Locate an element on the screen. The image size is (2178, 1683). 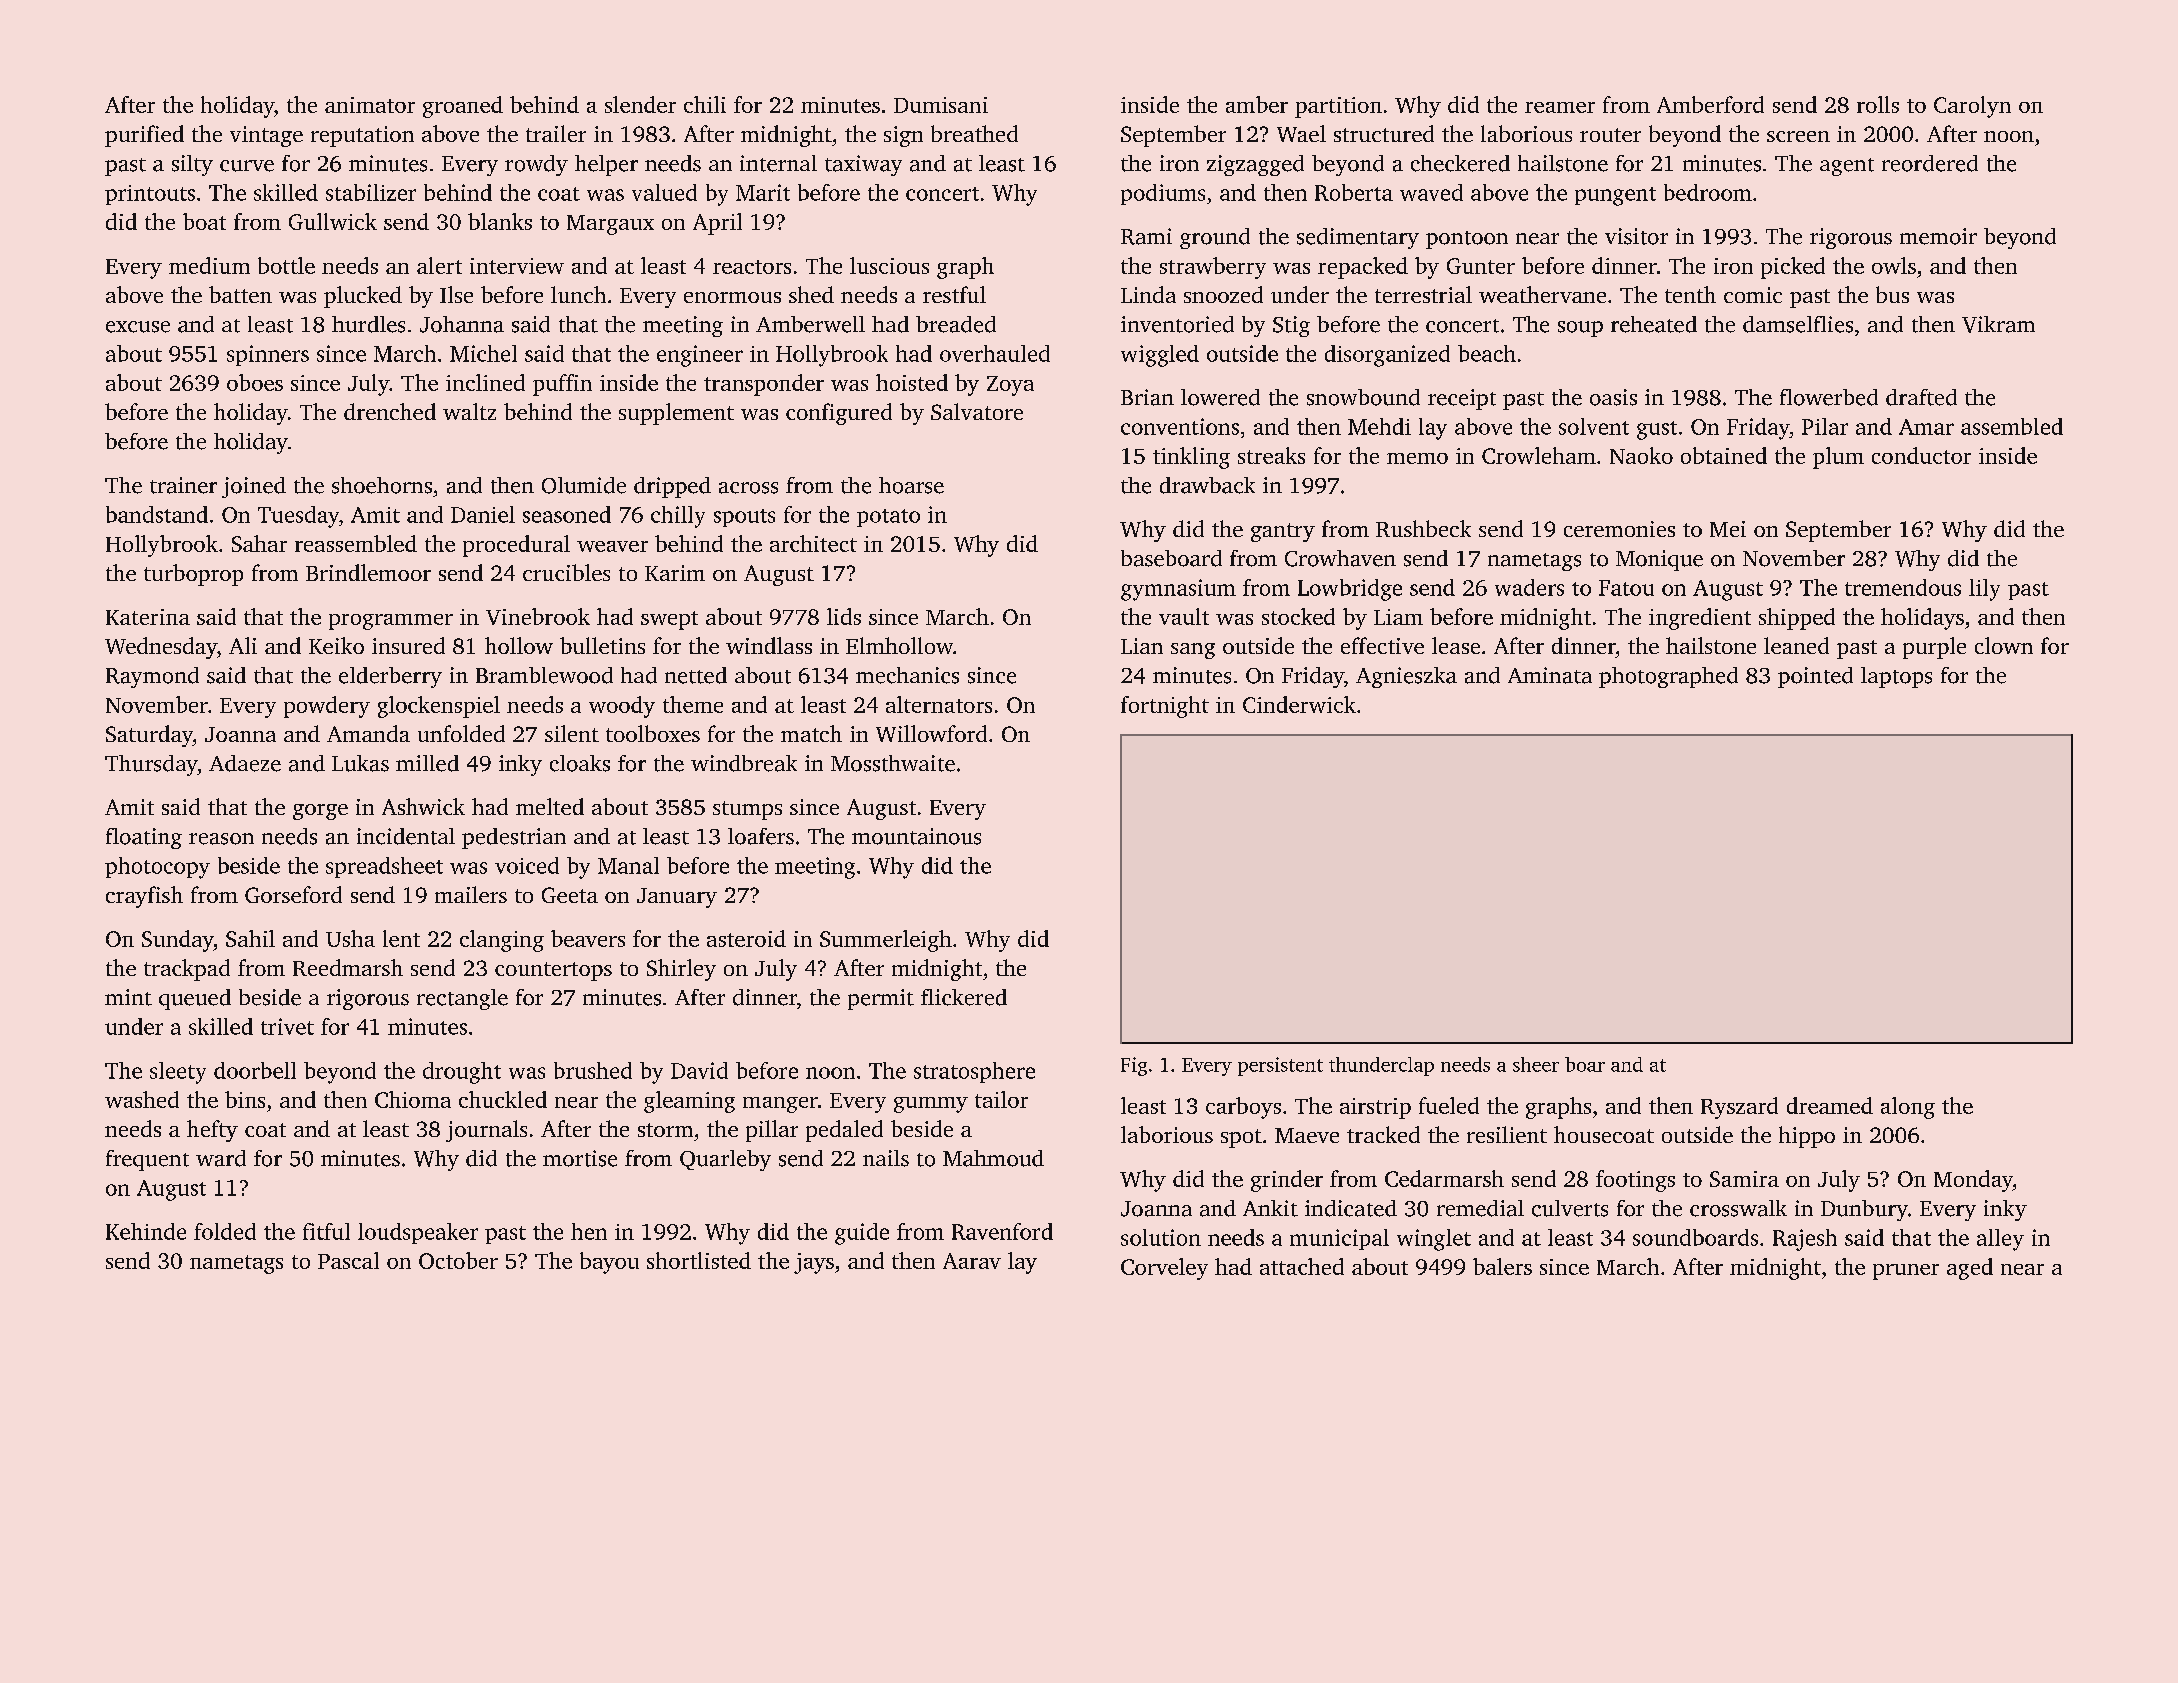
mountainous is located at coordinates (916, 836).
